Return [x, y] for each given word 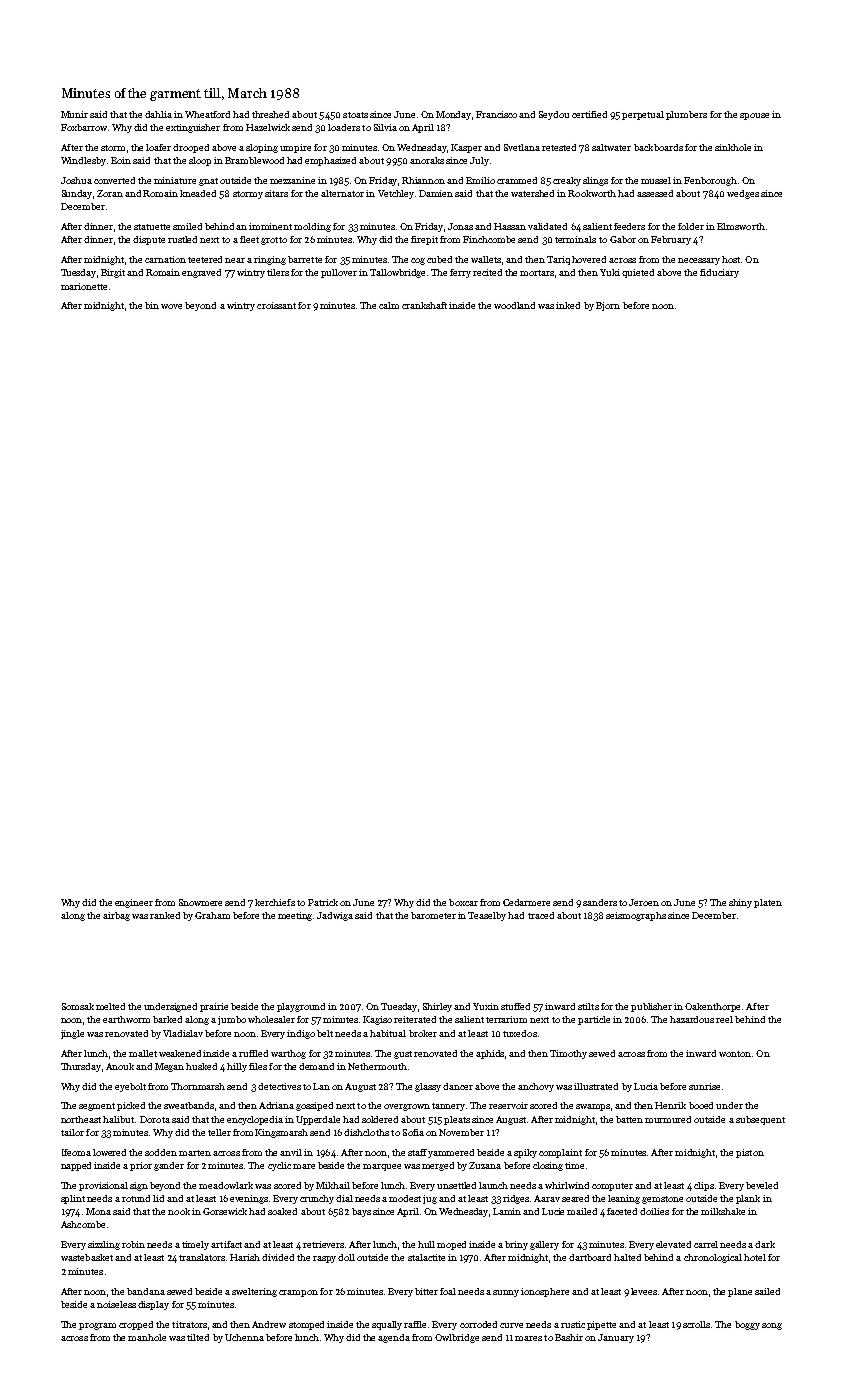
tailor [72, 1132]
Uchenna [244, 1337]
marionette [84, 286]
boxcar [463, 902]
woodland [514, 305]
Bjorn [608, 306]
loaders [344, 127]
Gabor [623, 239]
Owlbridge [457, 1338]
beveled [762, 1185]
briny [516, 1245]
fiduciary [719, 273]
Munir [74, 114]
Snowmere [200, 902]
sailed [767, 1291]
